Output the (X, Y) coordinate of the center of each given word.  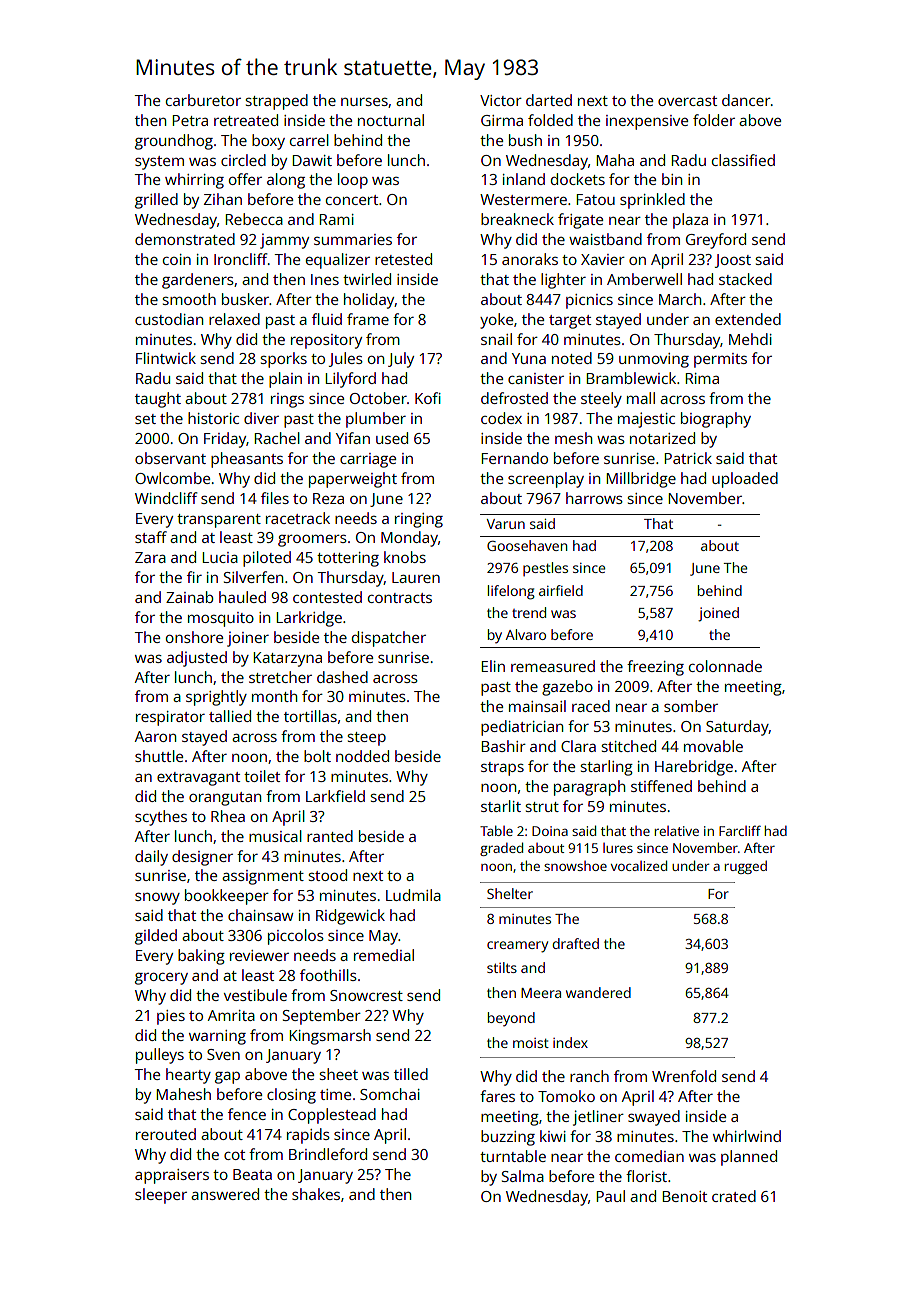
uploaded (745, 480)
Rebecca (254, 219)
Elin (493, 666)
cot (234, 1155)
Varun (506, 524)
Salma (523, 1176)
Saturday (737, 728)
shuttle (159, 756)
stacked (745, 279)
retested (403, 259)
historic (213, 418)
